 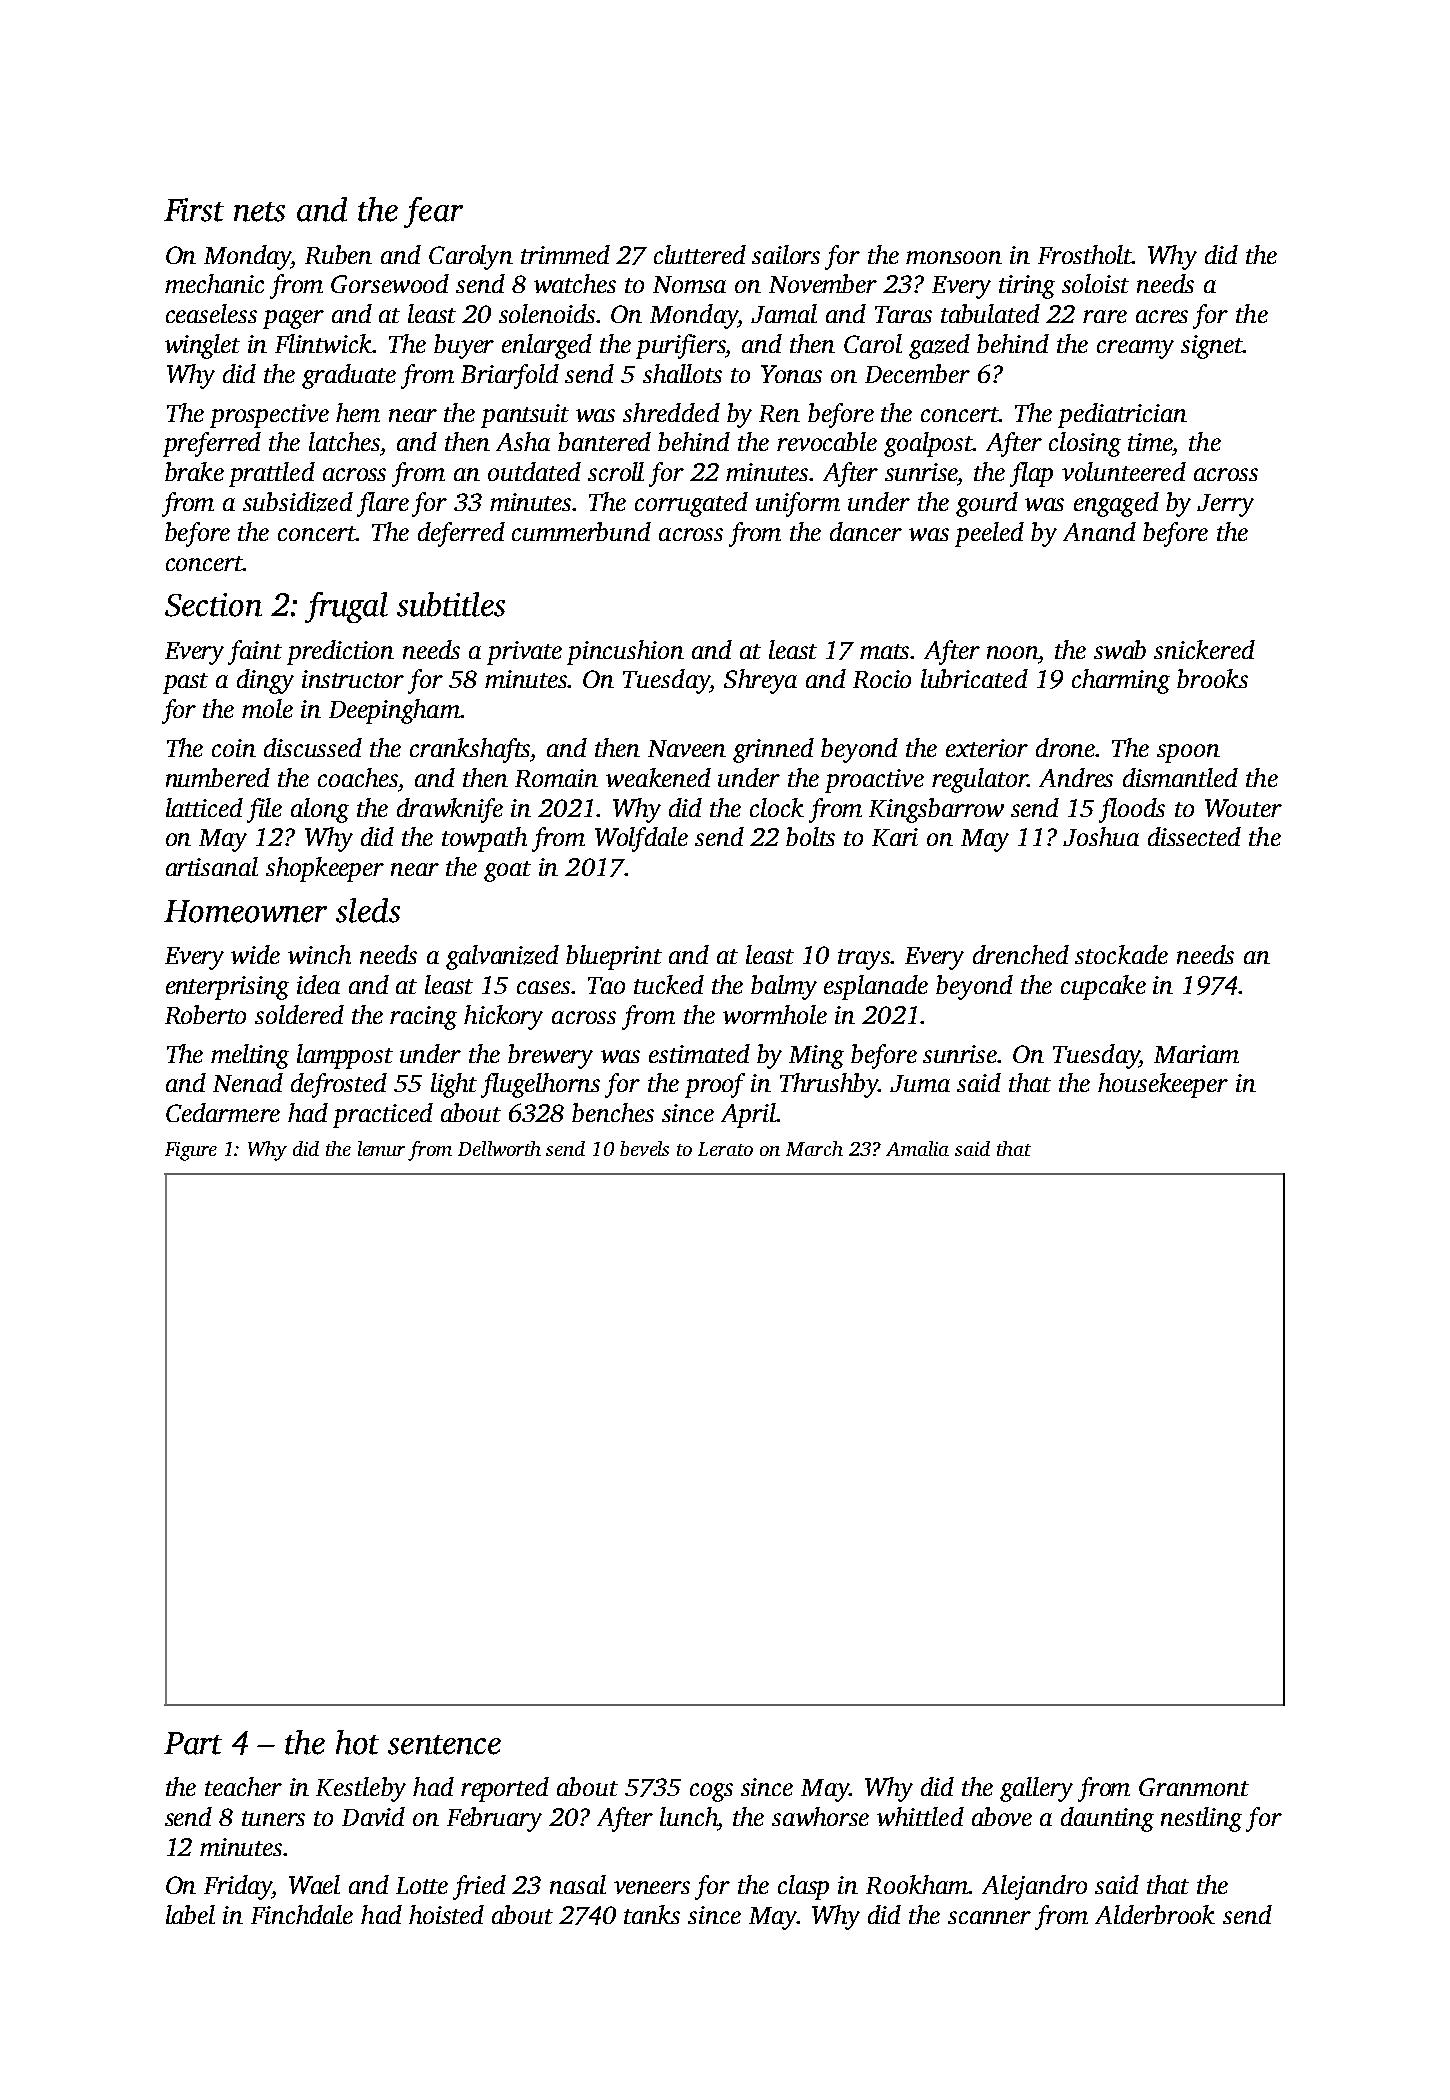 I want to click on bevels, so click(x=644, y=1148).
